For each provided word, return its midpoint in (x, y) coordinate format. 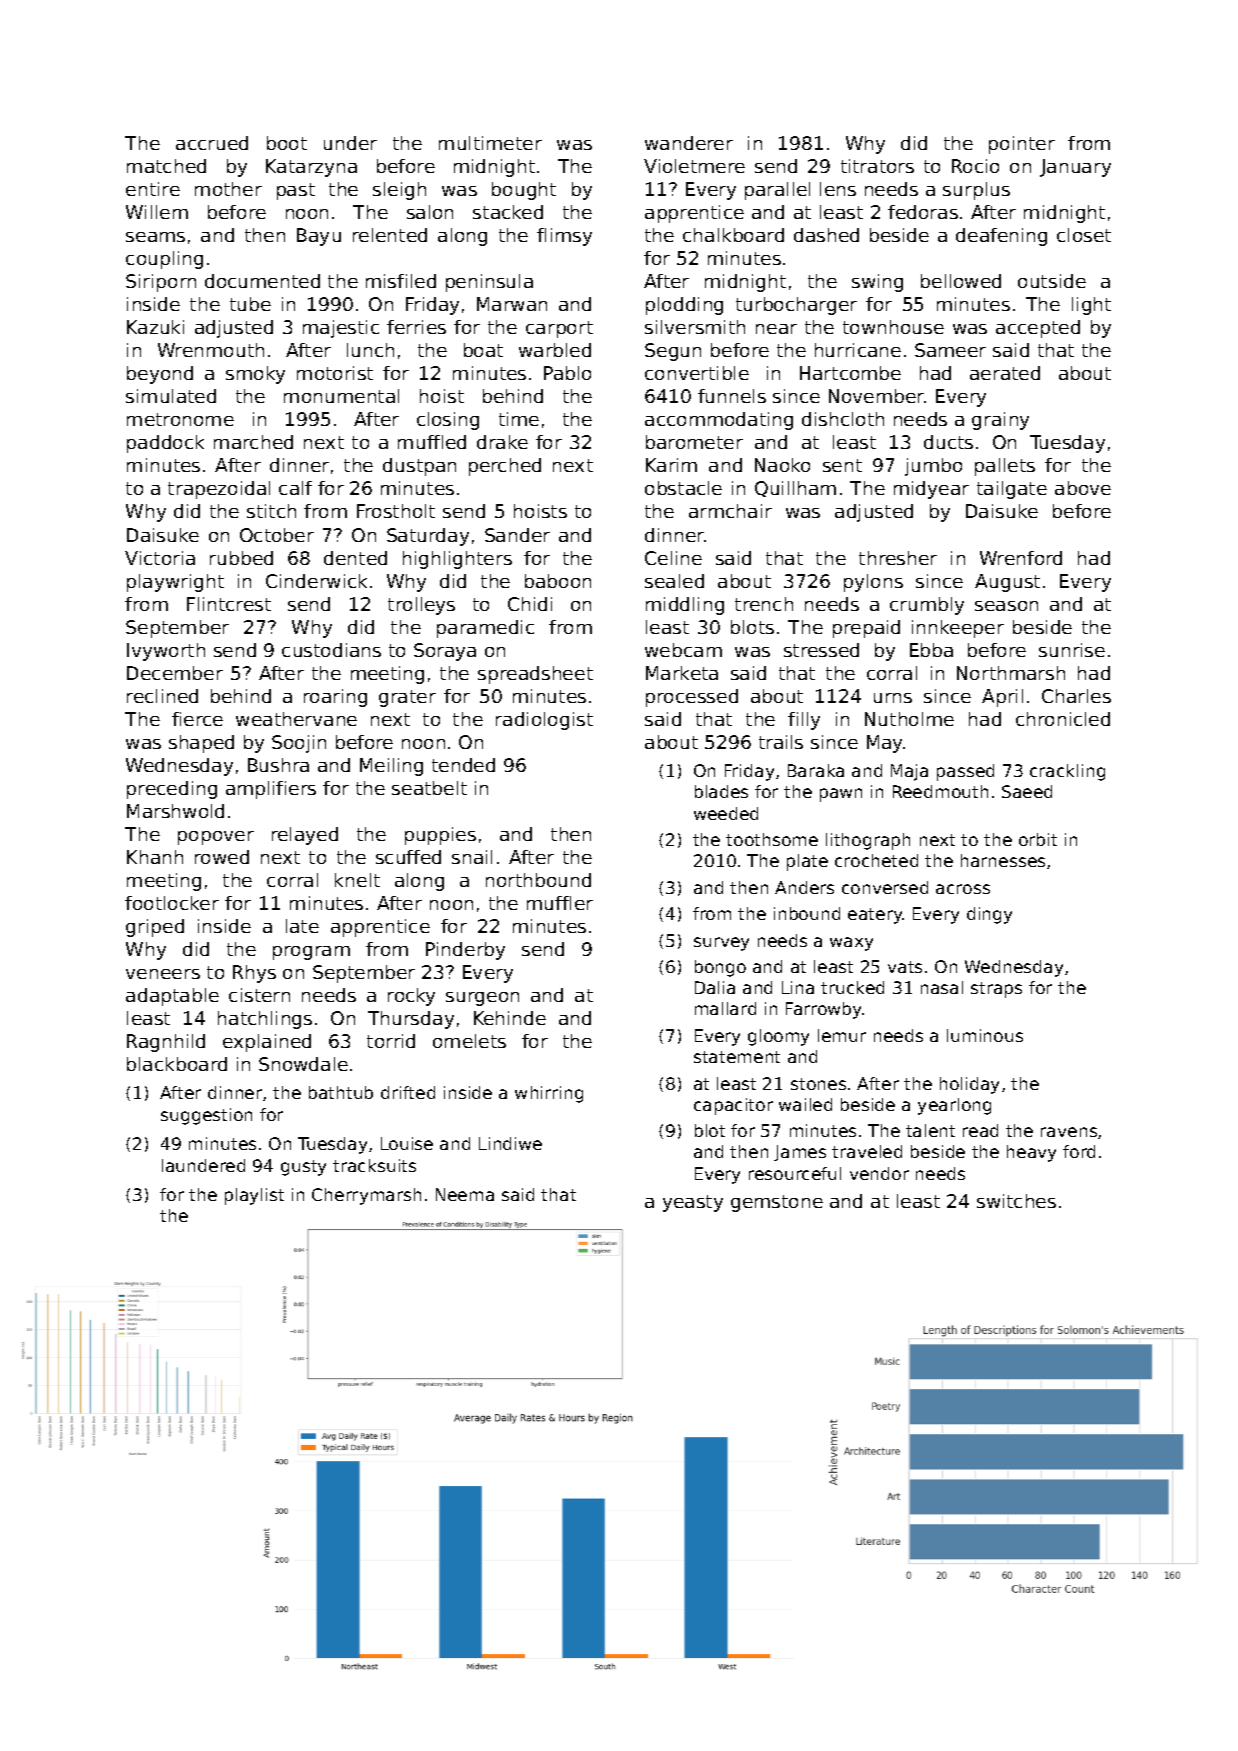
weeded (726, 813)
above (1083, 488)
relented (390, 235)
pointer (1022, 145)
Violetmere (694, 166)
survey (721, 944)
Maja (909, 772)
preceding (172, 790)
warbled (555, 350)
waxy (851, 944)
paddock (165, 444)
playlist (254, 1196)
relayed (305, 836)
